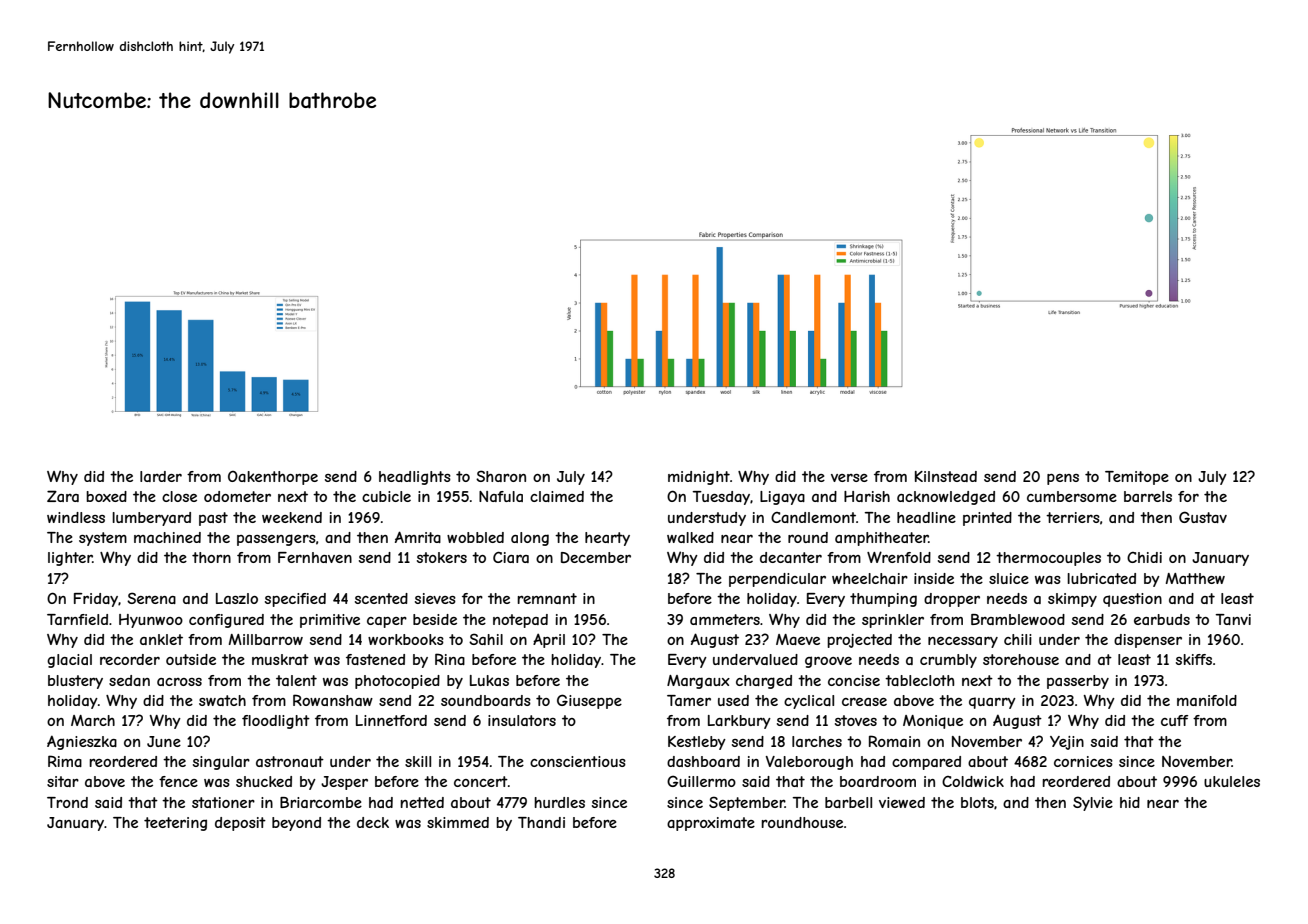 Image resolution: width=1308 pixels, height=924 pixels. Describe the element at coordinates (878, 781) in the document. I see `boardroom` at that location.
